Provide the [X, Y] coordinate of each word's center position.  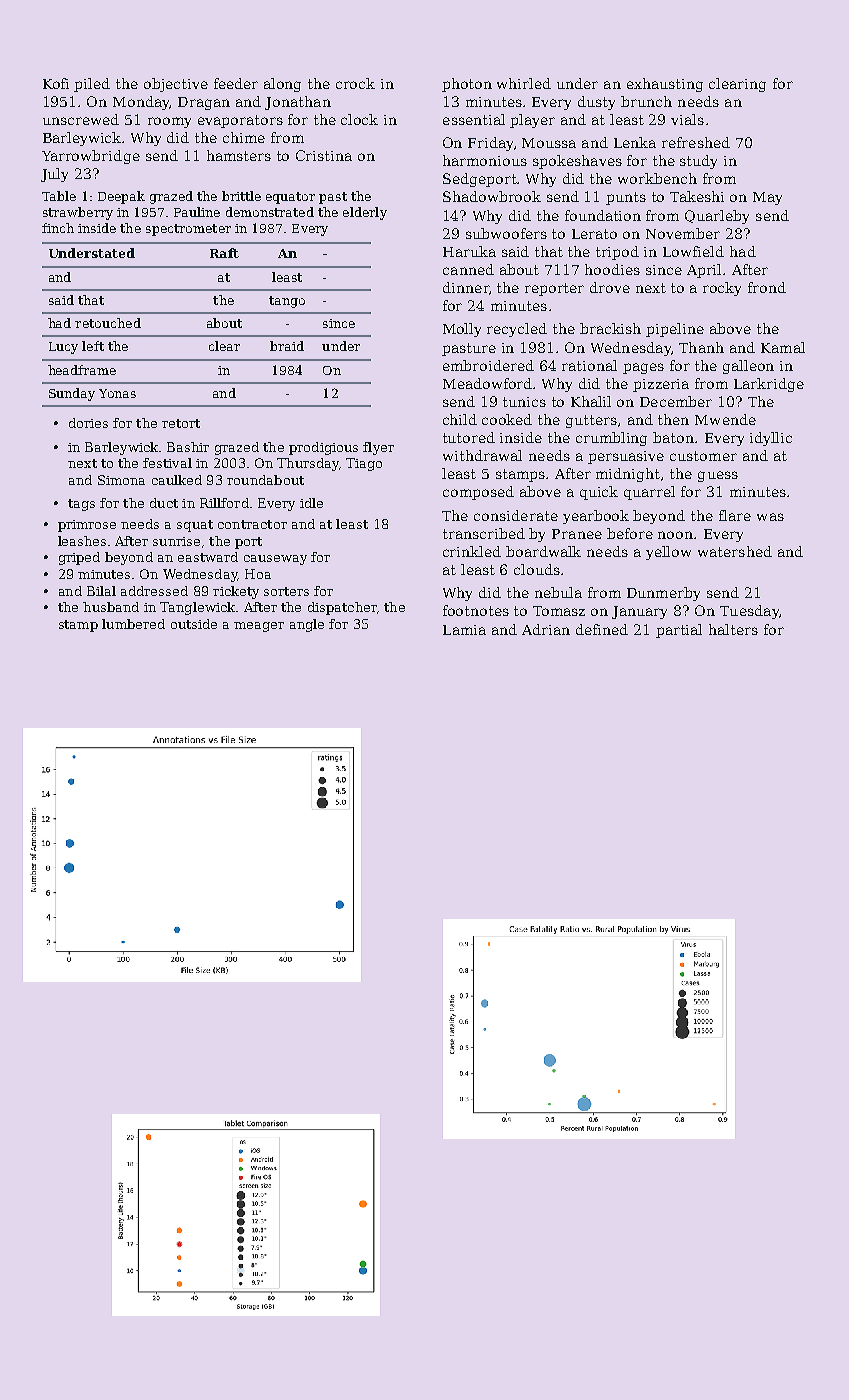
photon [467, 85]
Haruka [469, 251]
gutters [591, 421]
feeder [236, 83]
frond [767, 287]
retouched [108, 323]
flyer [378, 448]
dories [88, 423]
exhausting [665, 85]
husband [111, 607]
